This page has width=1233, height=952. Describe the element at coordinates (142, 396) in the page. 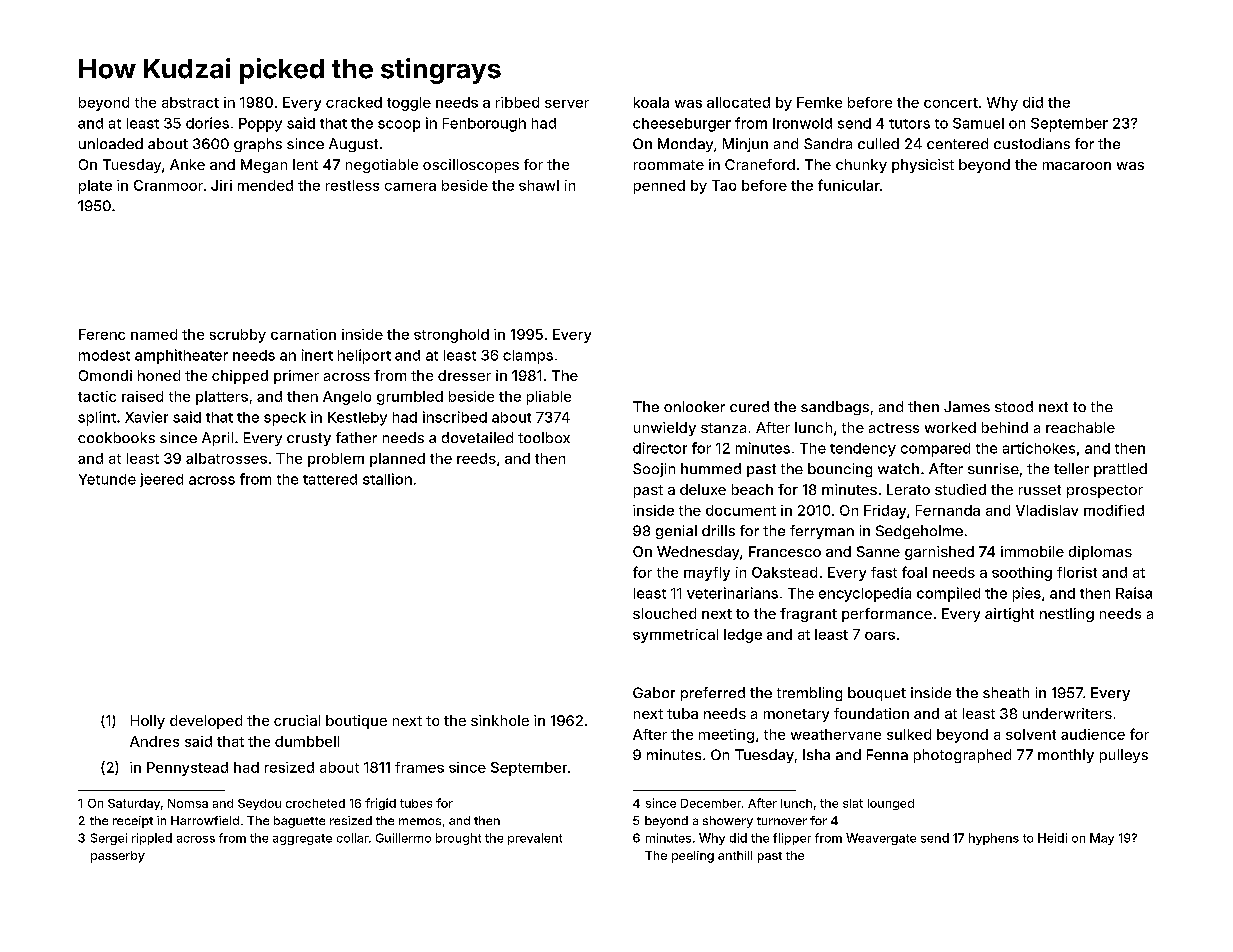

I see `raised` at that location.
